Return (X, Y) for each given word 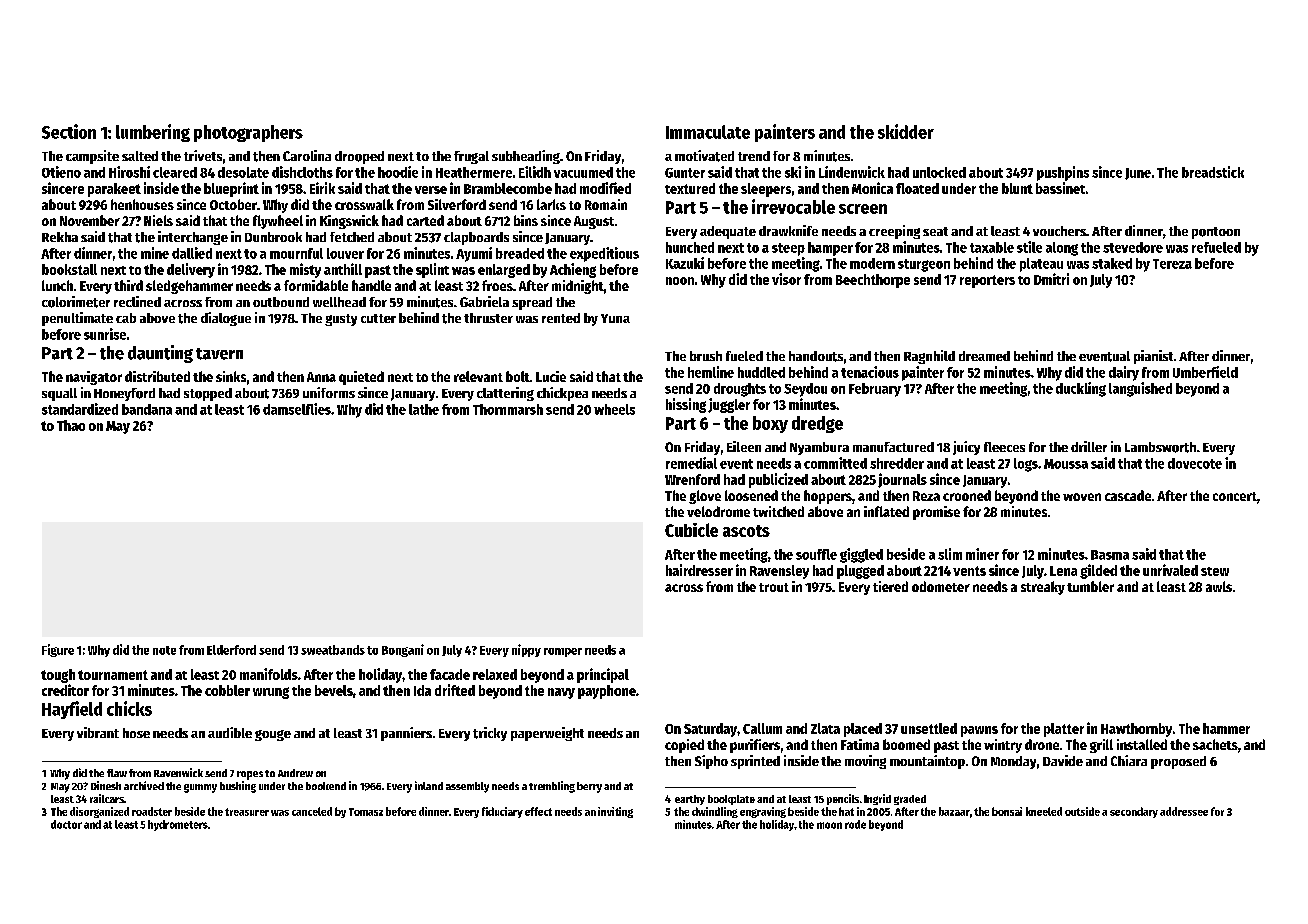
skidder (906, 131)
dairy (1124, 373)
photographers (248, 133)
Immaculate (708, 132)
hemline (711, 372)
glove (705, 497)
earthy (690, 800)
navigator (94, 378)
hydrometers (178, 825)
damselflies (297, 409)
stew (1215, 571)
